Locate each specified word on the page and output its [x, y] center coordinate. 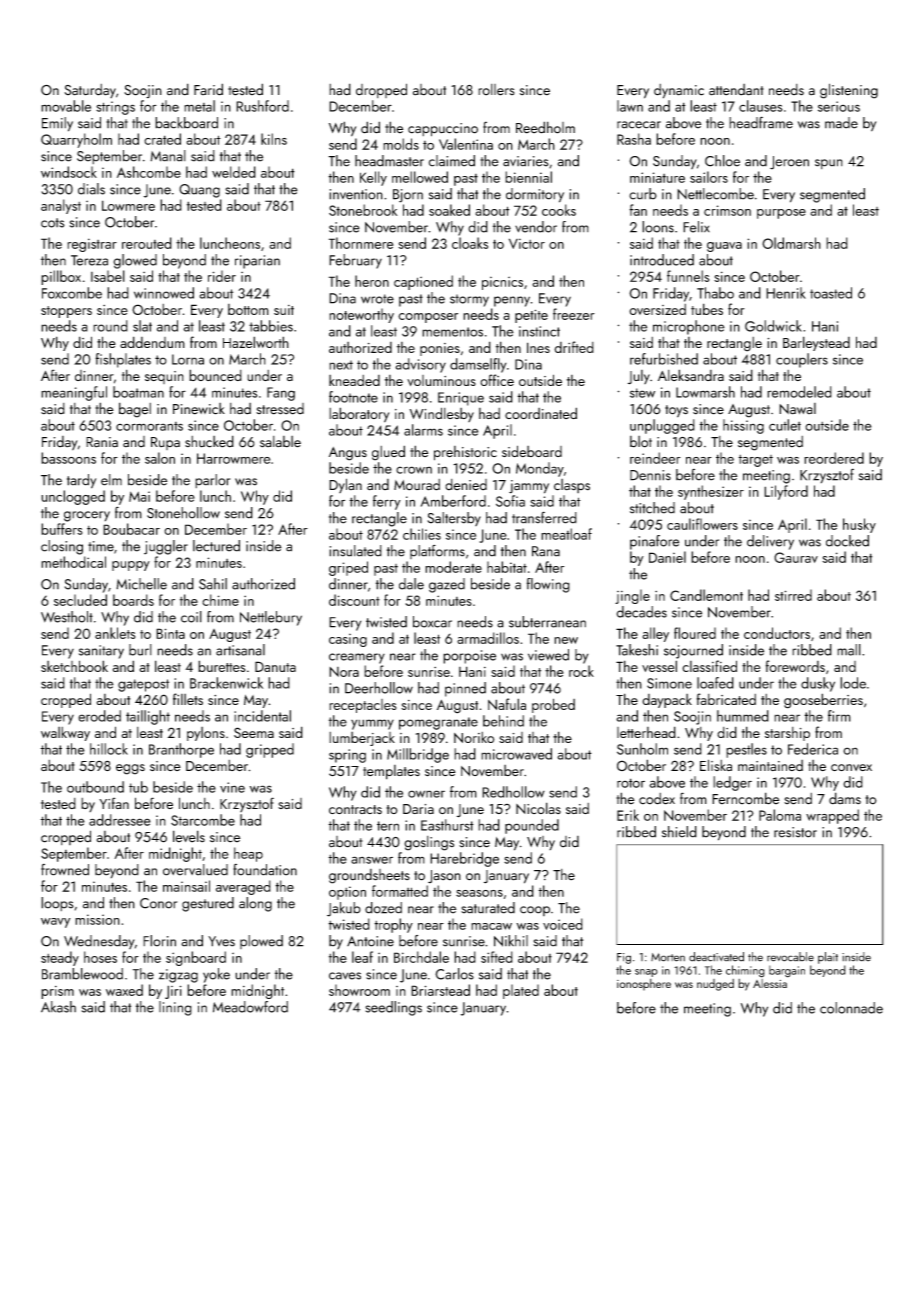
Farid [208, 89]
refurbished [664, 359]
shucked [209, 441]
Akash [58, 1007]
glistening [849, 91]
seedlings [393, 1008]
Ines [538, 347]
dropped [381, 90]
